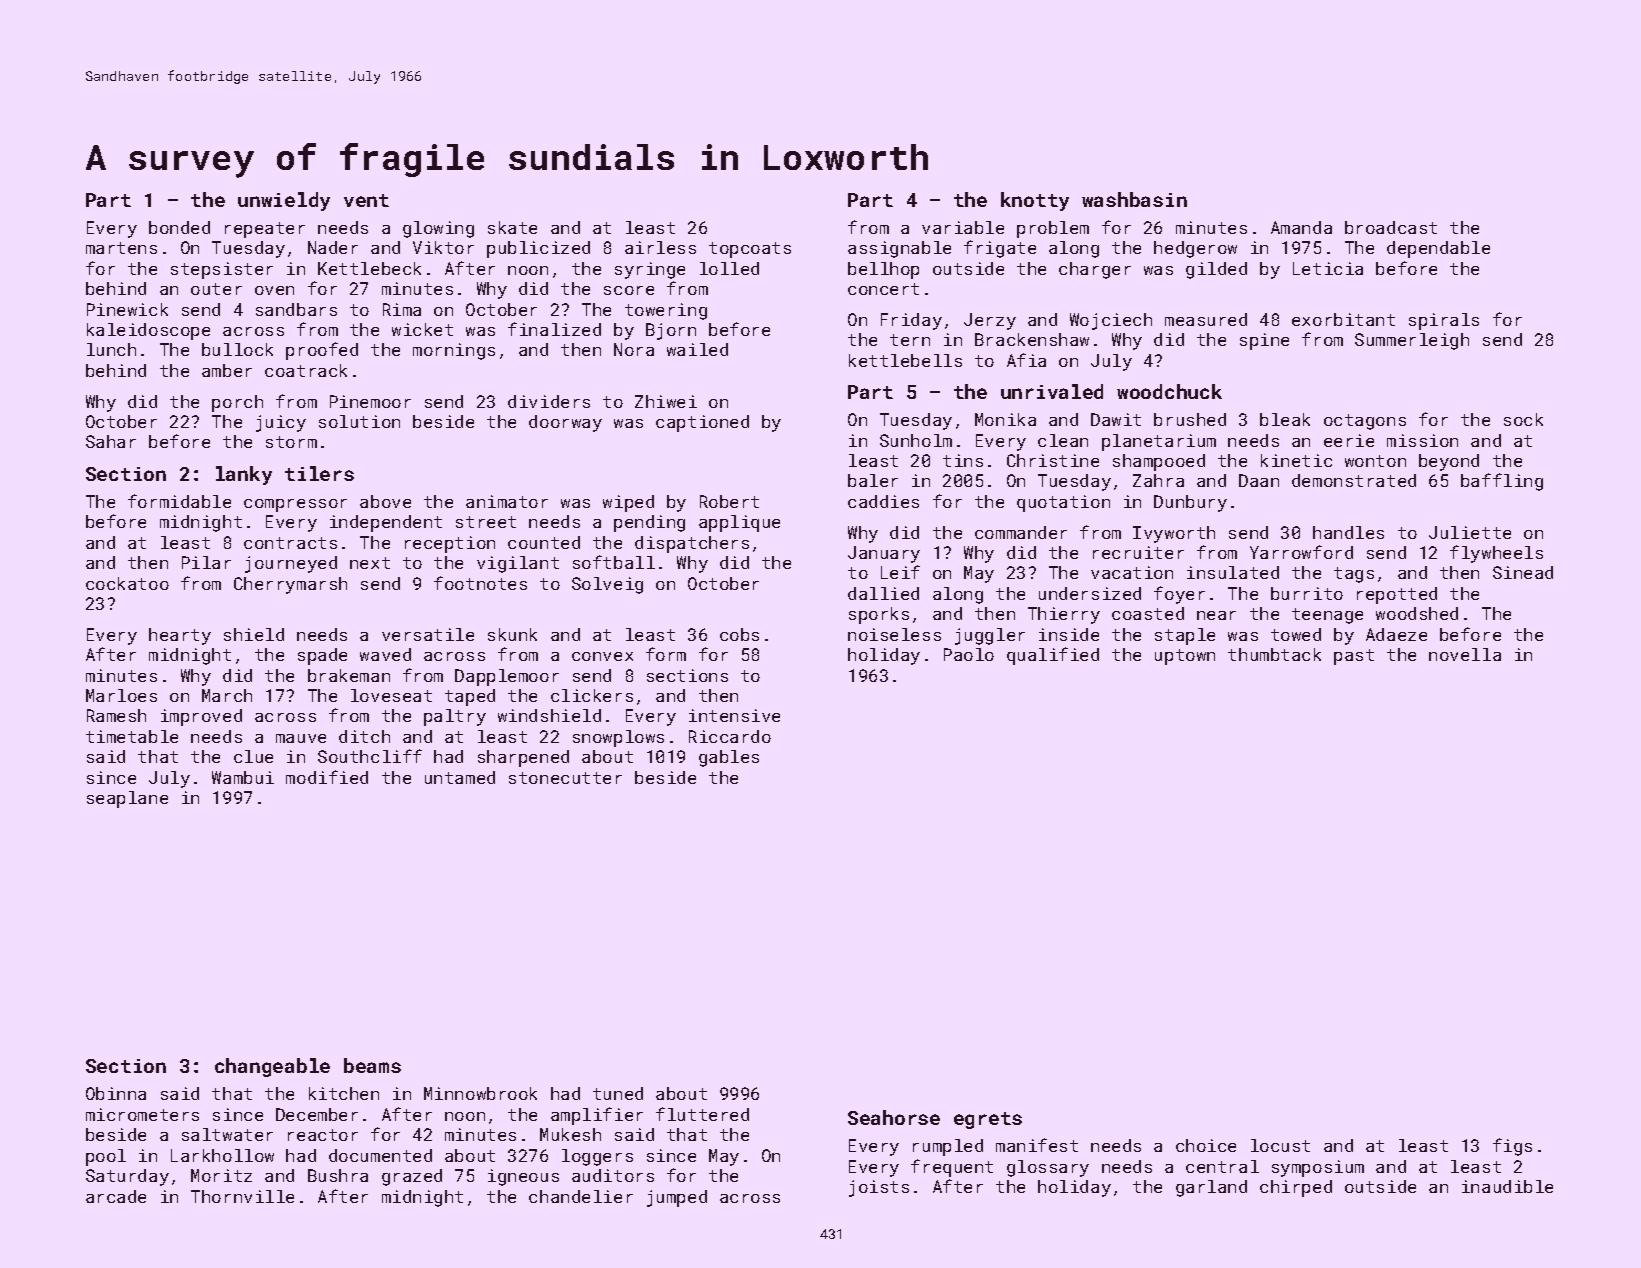  What do you see at coordinates (1391, 227) in the screenshot?
I see `broadcast` at bounding box center [1391, 227].
